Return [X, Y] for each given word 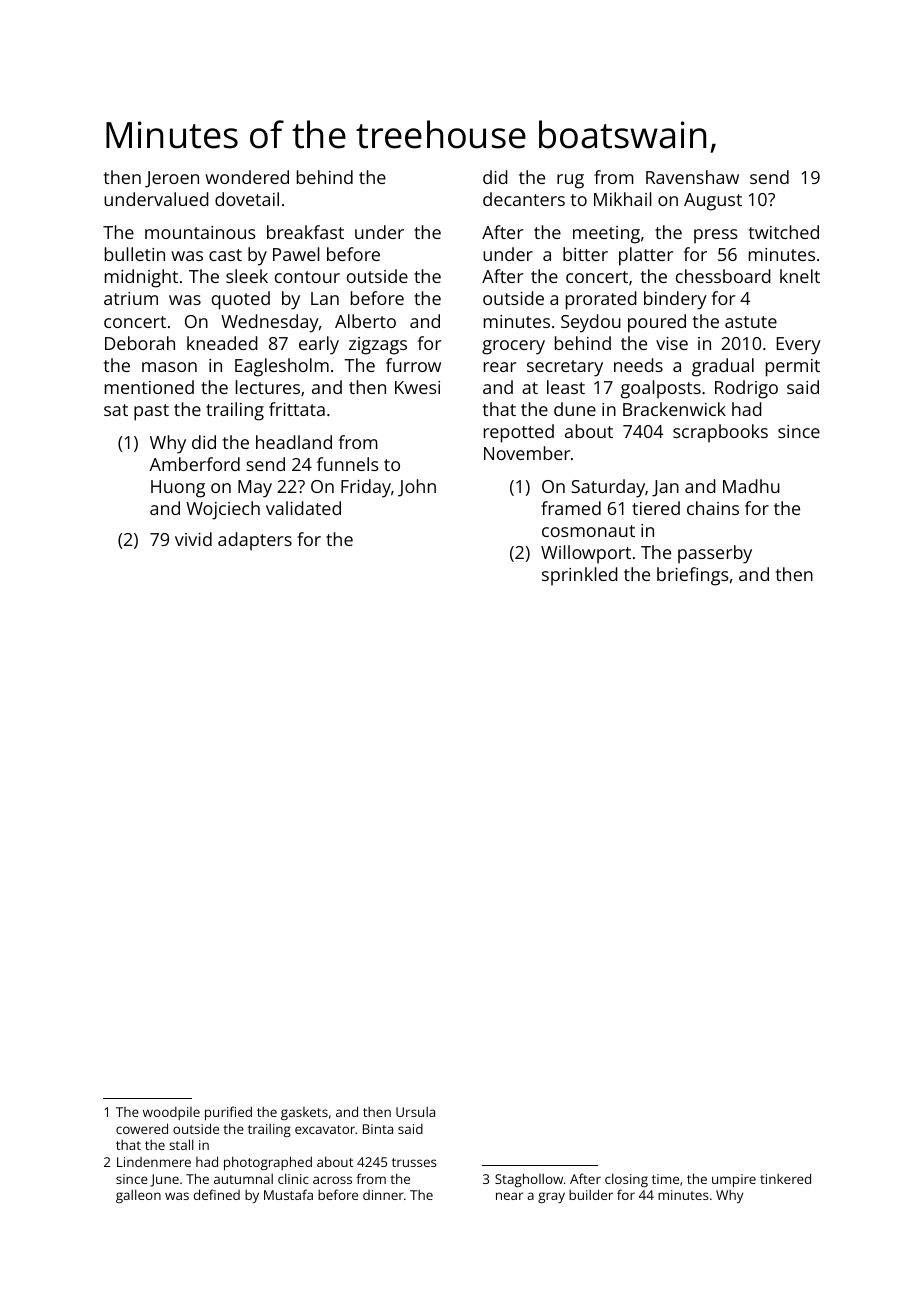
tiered [656, 508]
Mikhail [623, 199]
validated [303, 508]
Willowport [586, 554]
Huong [178, 489]
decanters [524, 199]
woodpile [171, 1113]
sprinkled [580, 576]
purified [228, 1113]
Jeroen [172, 179]
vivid [193, 539]
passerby [715, 554]
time [665, 1179]
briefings [693, 576]
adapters [255, 541]
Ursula [415, 1112]
